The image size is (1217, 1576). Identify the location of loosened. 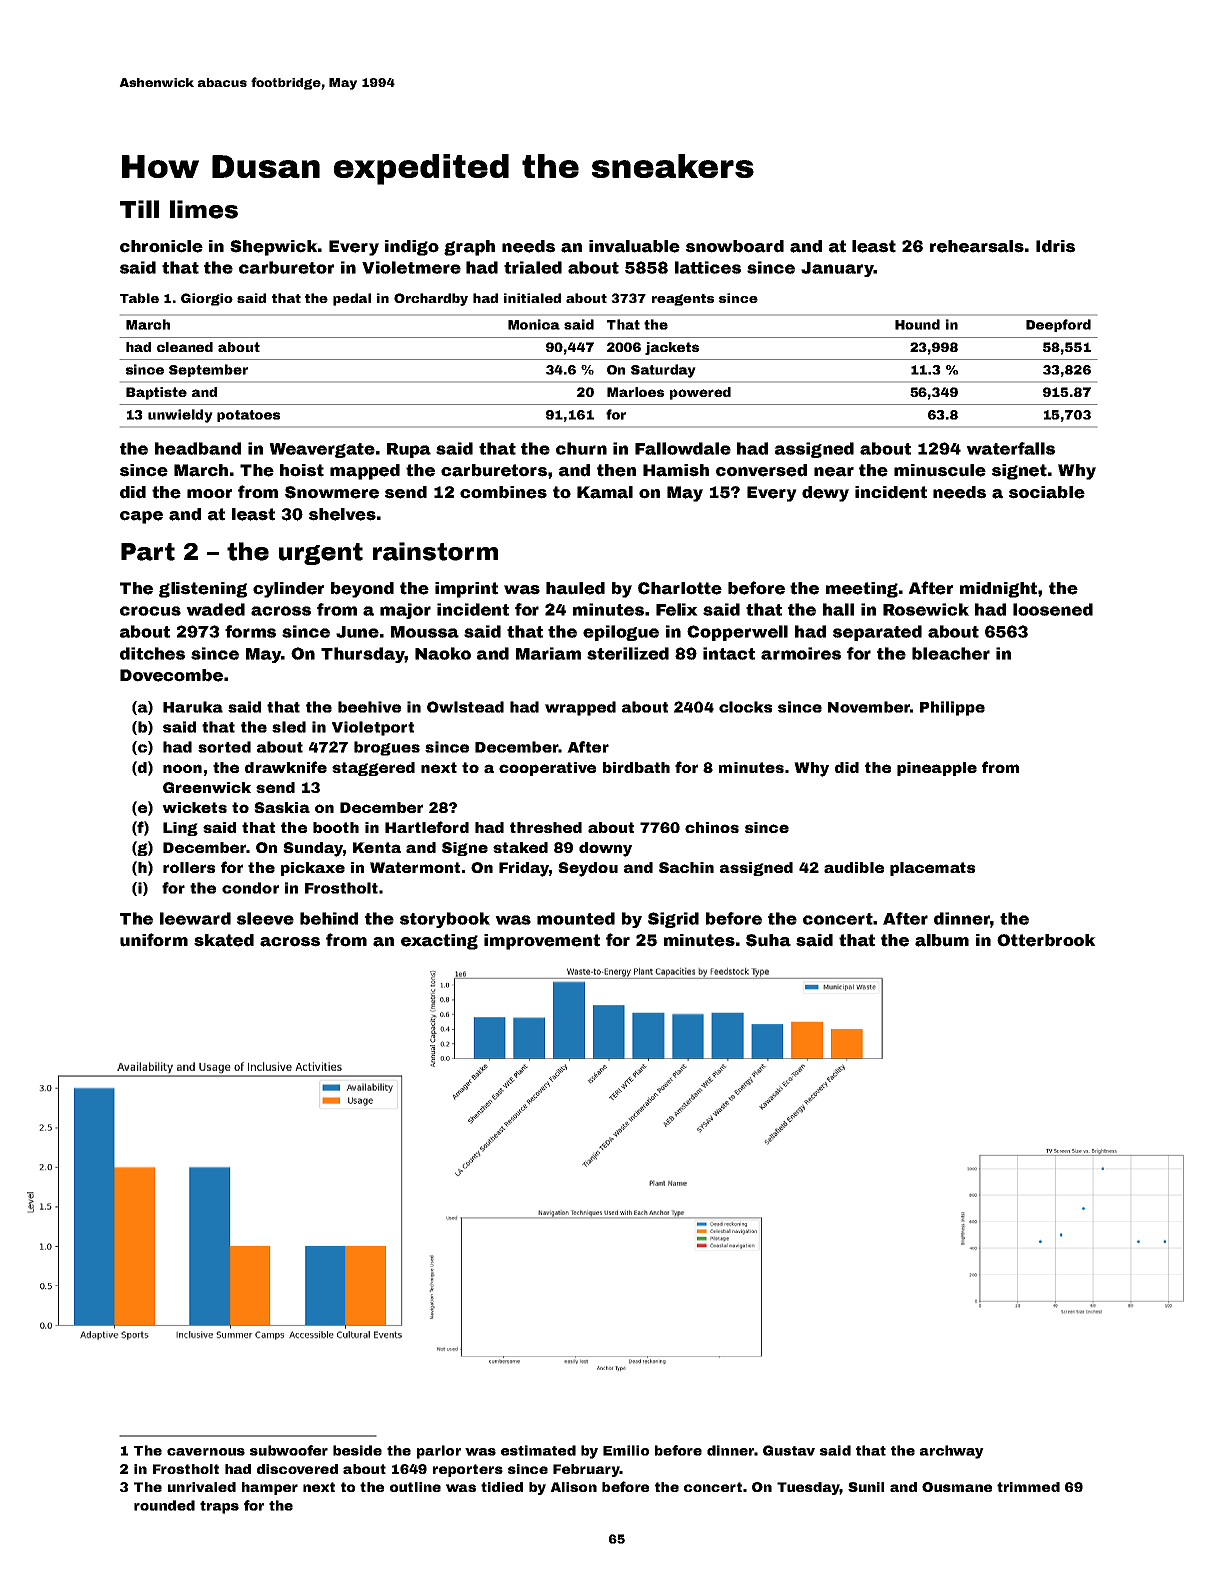
(1053, 609).
